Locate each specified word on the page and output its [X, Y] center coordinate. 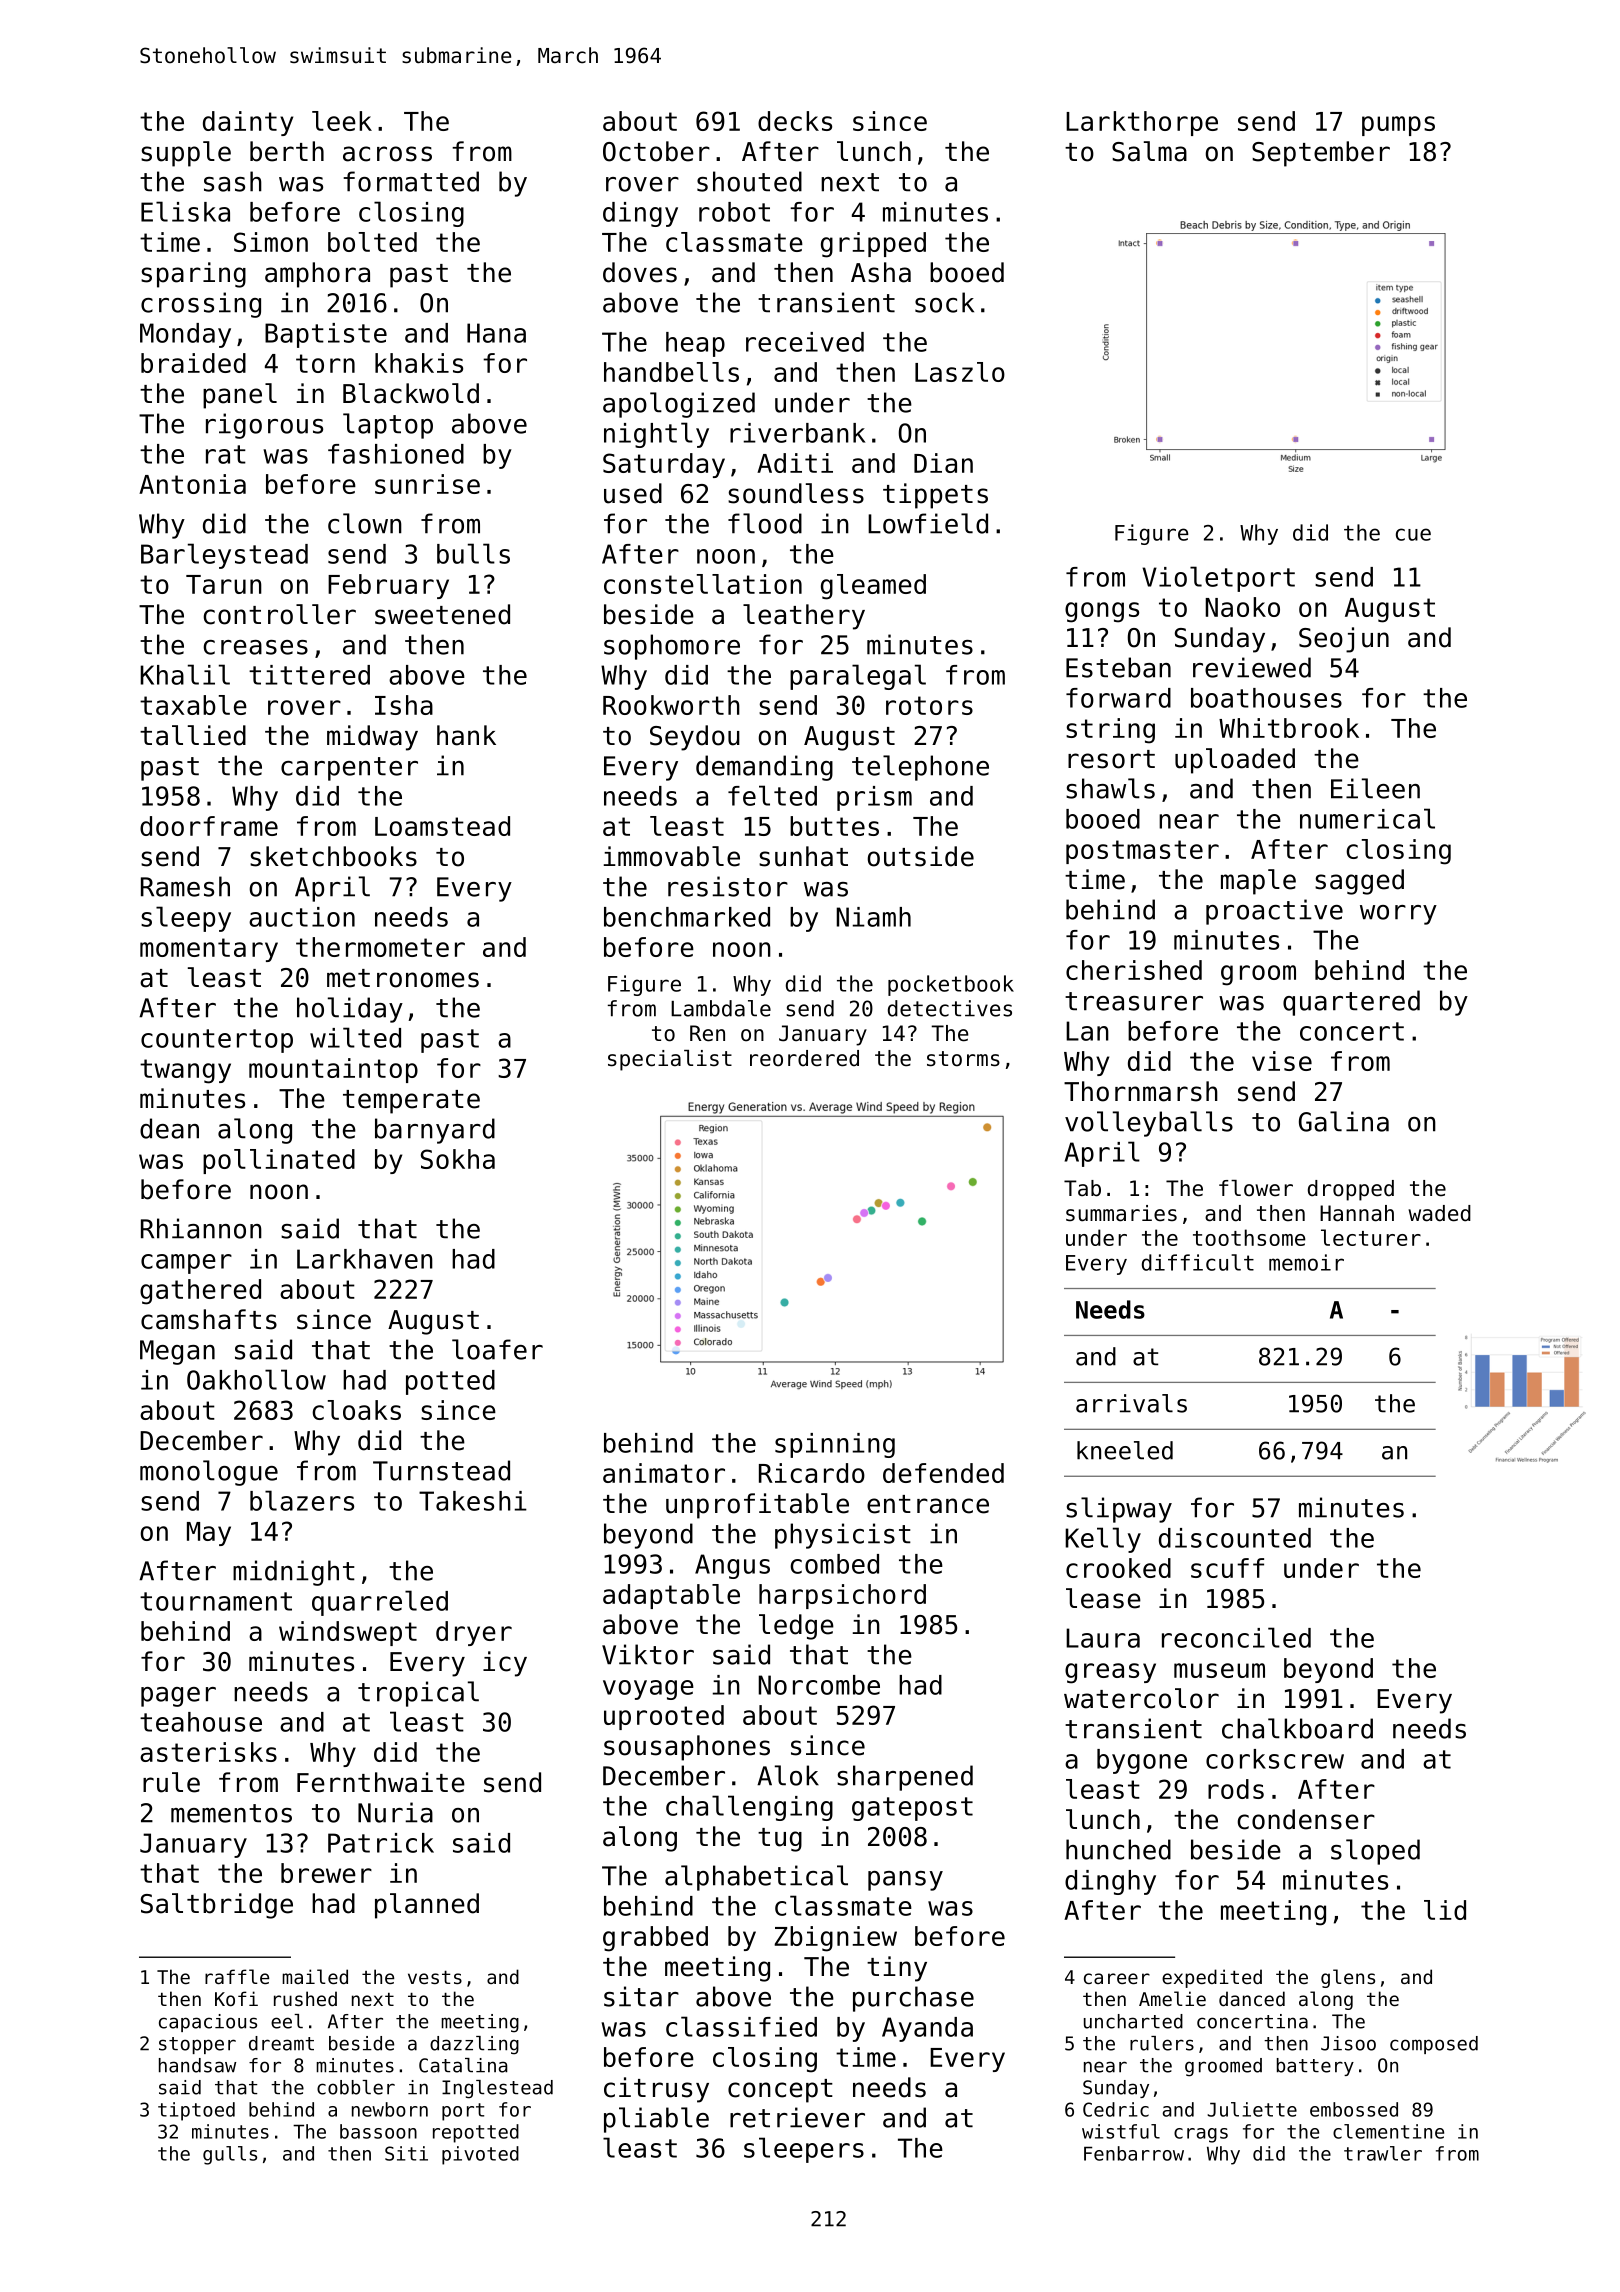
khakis [419, 363]
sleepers [804, 2150]
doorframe [209, 826]
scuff [1227, 1568]
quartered [1351, 1003]
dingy [640, 214]
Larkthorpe [1142, 123]
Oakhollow [256, 1379]
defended [943, 1473]
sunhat [803, 856]
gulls [230, 2155]
